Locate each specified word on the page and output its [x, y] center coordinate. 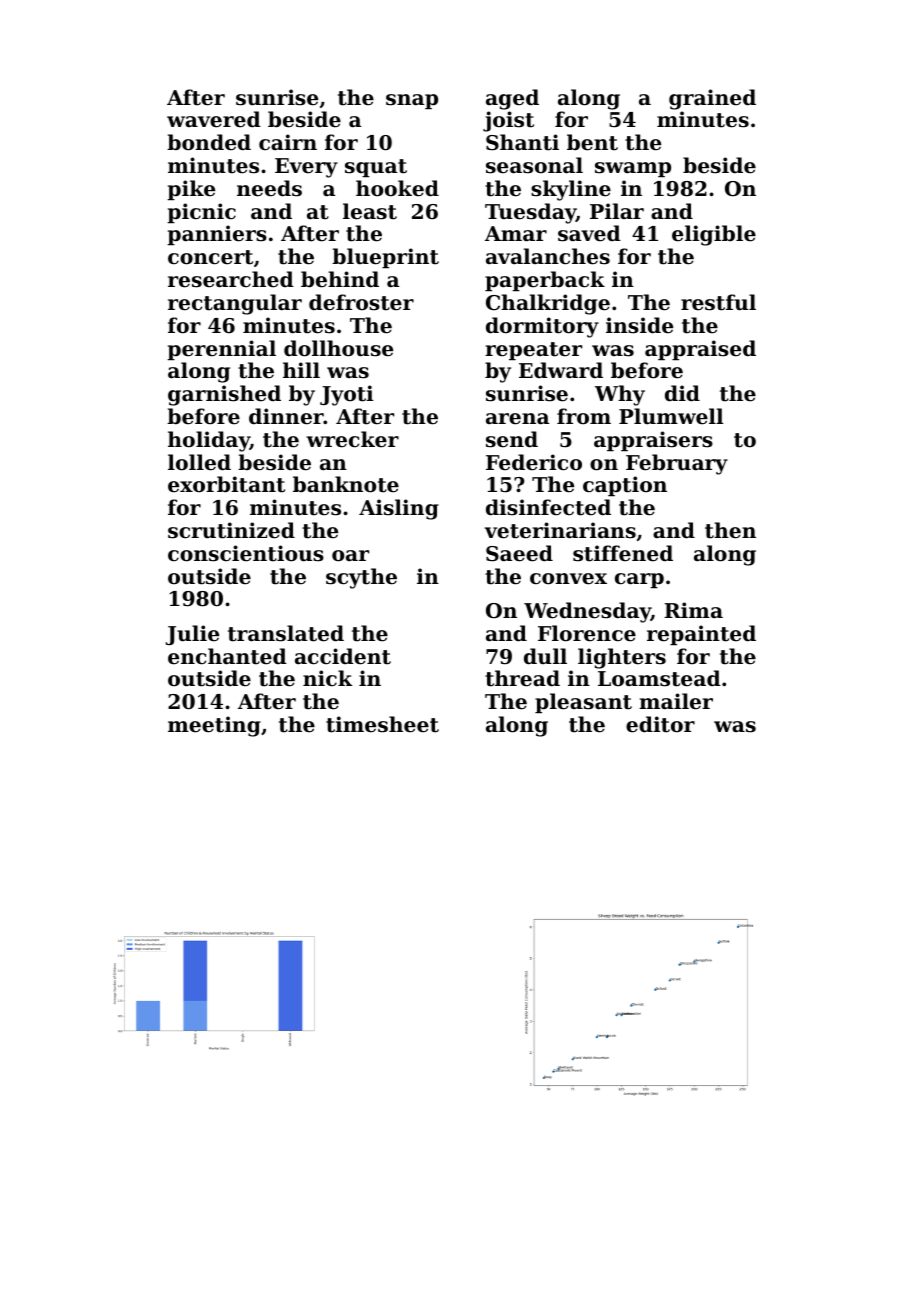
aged [512, 99]
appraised [700, 350]
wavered [214, 119]
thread [522, 678]
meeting [214, 726]
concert [210, 257]
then [730, 530]
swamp [633, 169]
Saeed [519, 553]
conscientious [246, 553]
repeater [533, 351]
